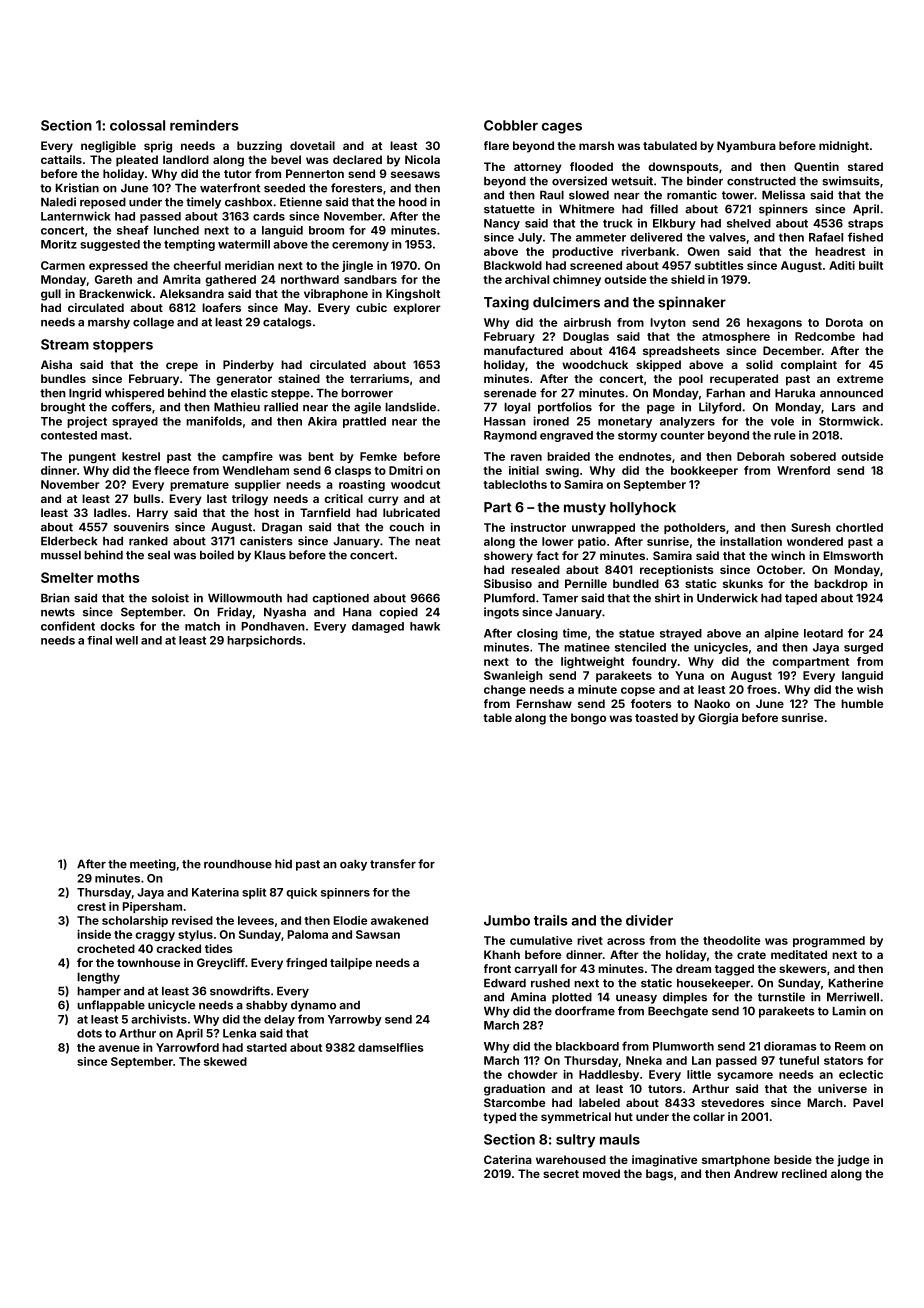 The width and height of the page is (924, 1308). I want to click on serenade, so click(510, 393).
